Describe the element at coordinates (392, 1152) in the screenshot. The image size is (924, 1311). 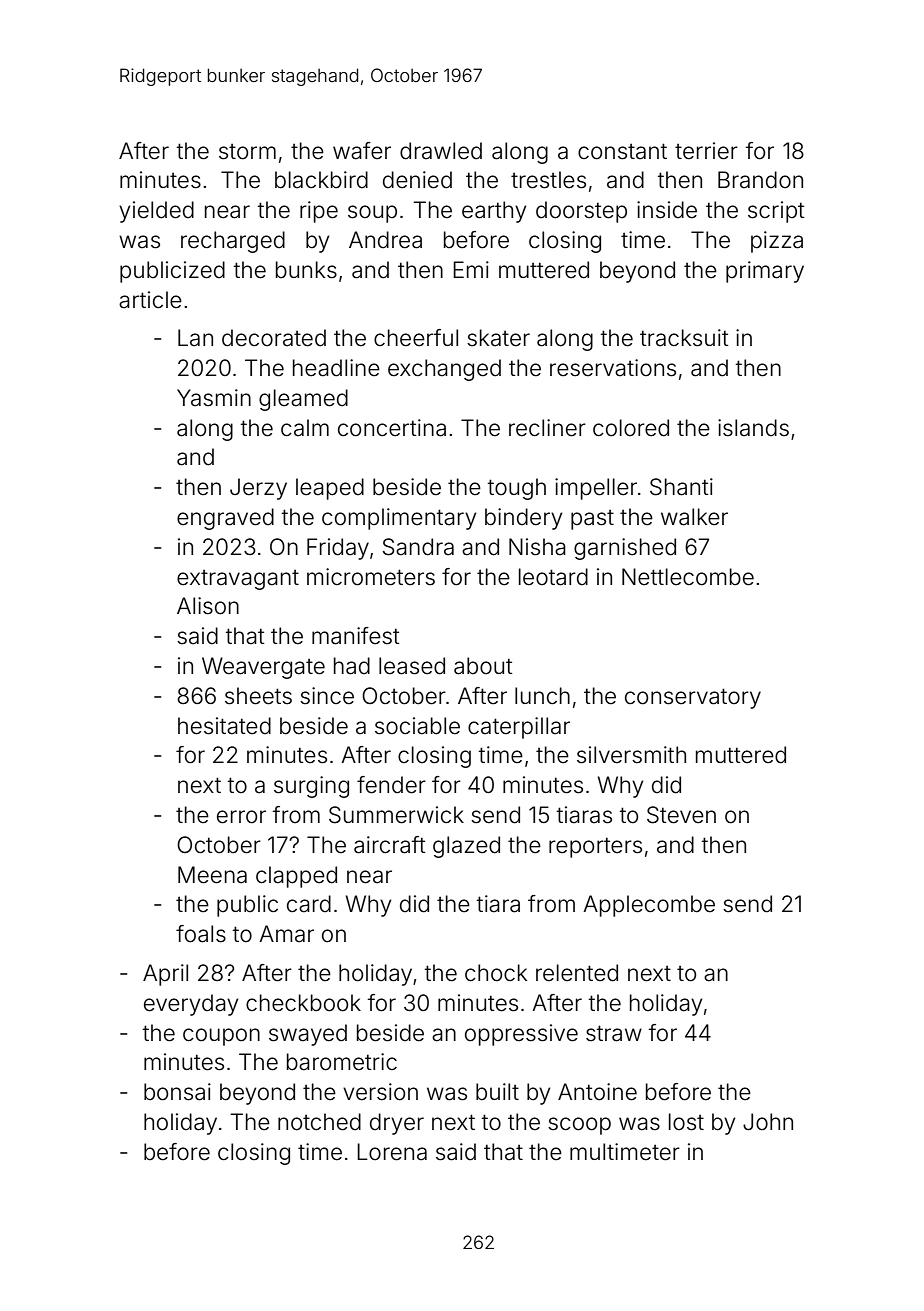
I see `Lorena` at that location.
